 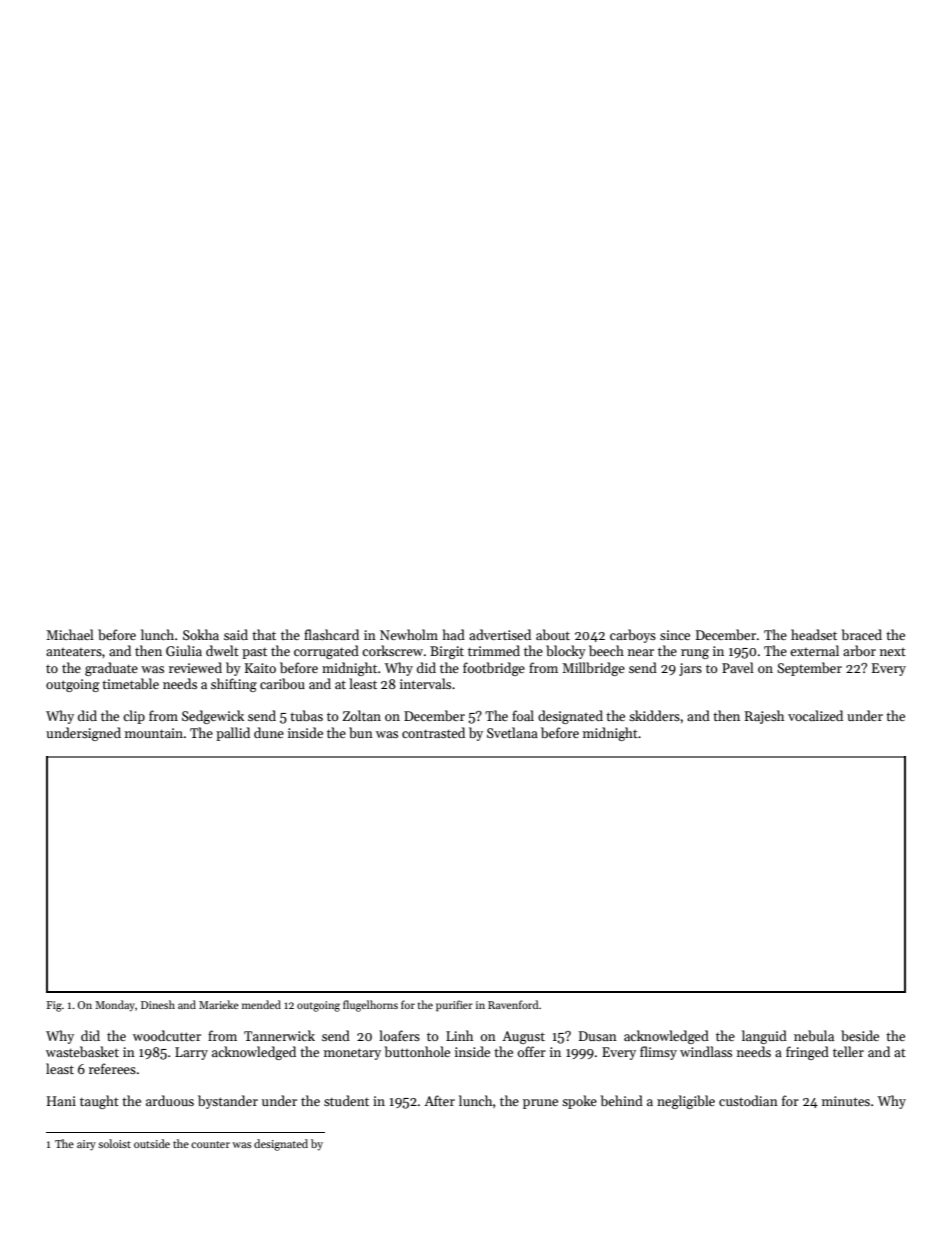 I want to click on minutes, so click(x=846, y=1101).
